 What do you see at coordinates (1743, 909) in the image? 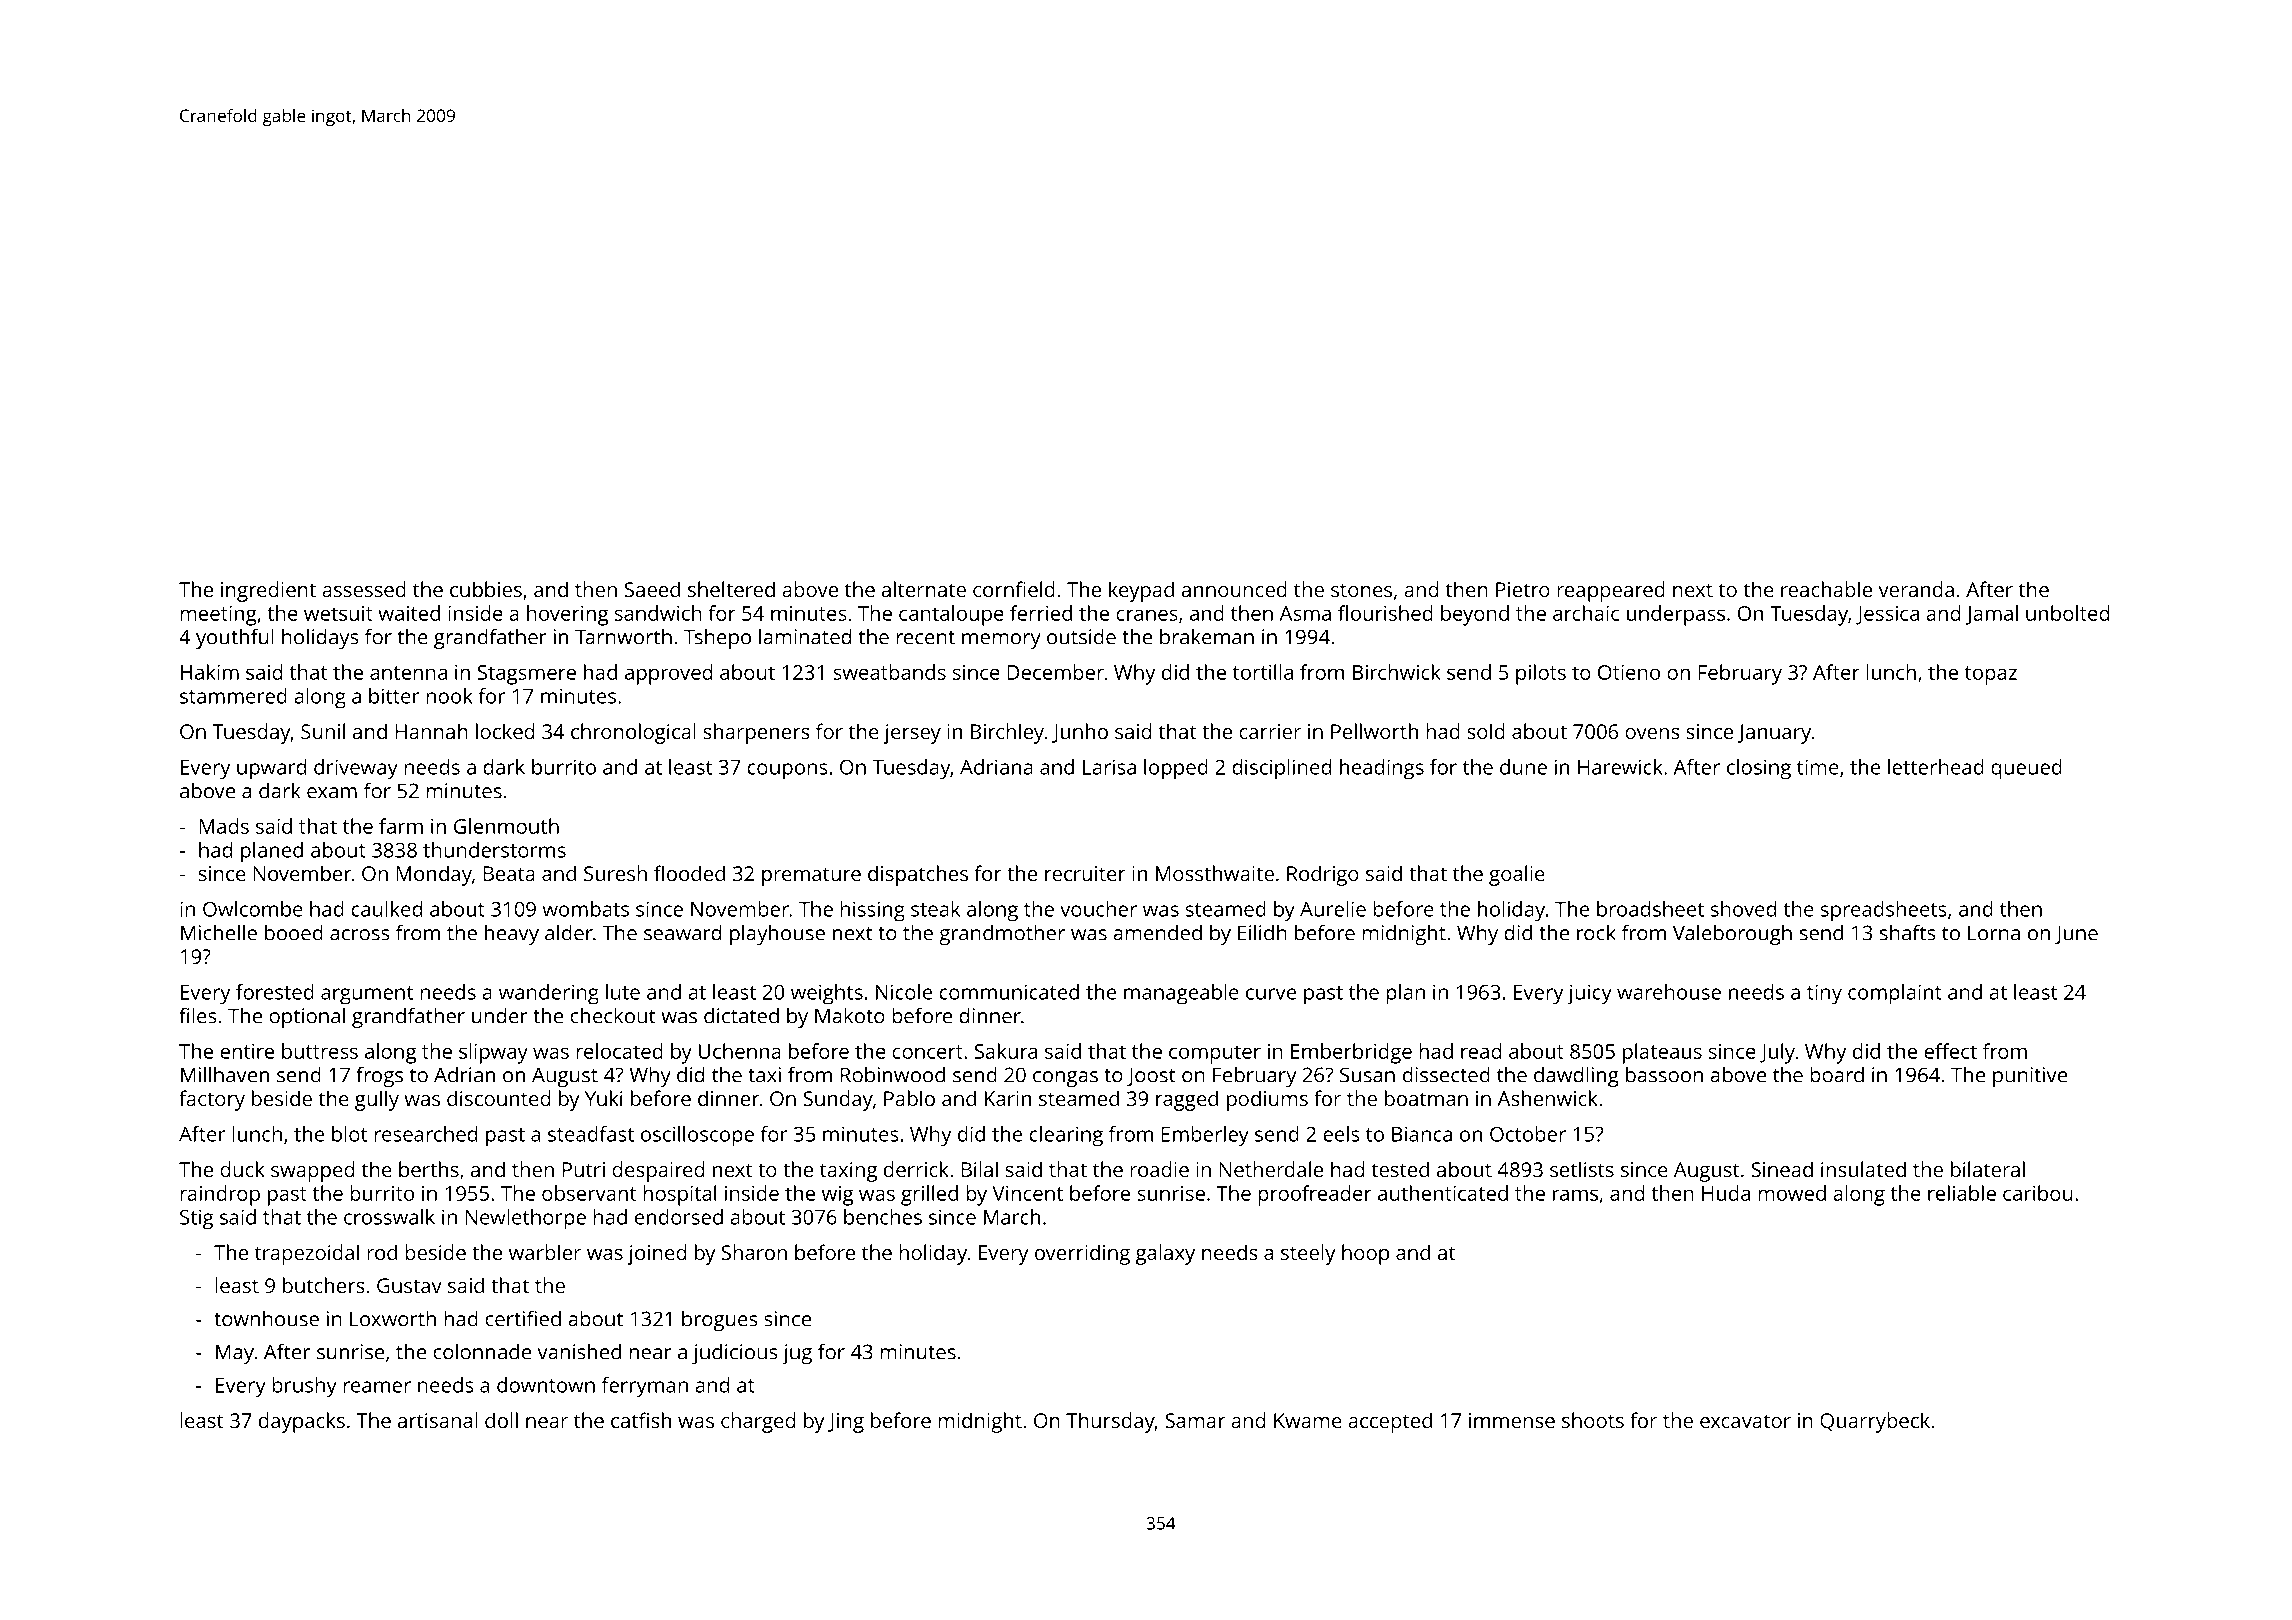
I see `shoved` at bounding box center [1743, 909].
